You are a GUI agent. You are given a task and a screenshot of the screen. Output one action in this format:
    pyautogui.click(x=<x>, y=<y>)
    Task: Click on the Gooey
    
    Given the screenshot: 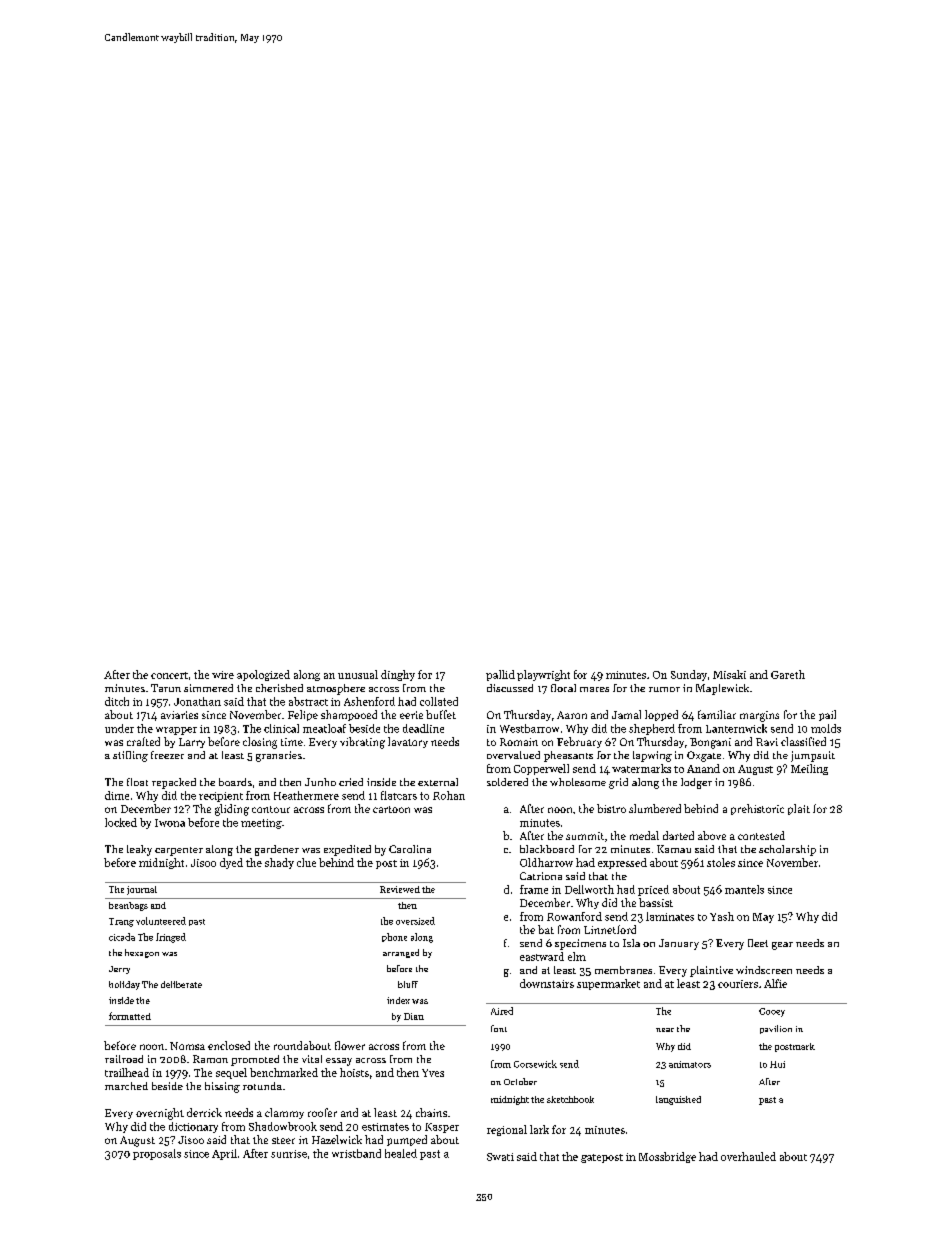 What is the action you would take?
    pyautogui.click(x=772, y=1012)
